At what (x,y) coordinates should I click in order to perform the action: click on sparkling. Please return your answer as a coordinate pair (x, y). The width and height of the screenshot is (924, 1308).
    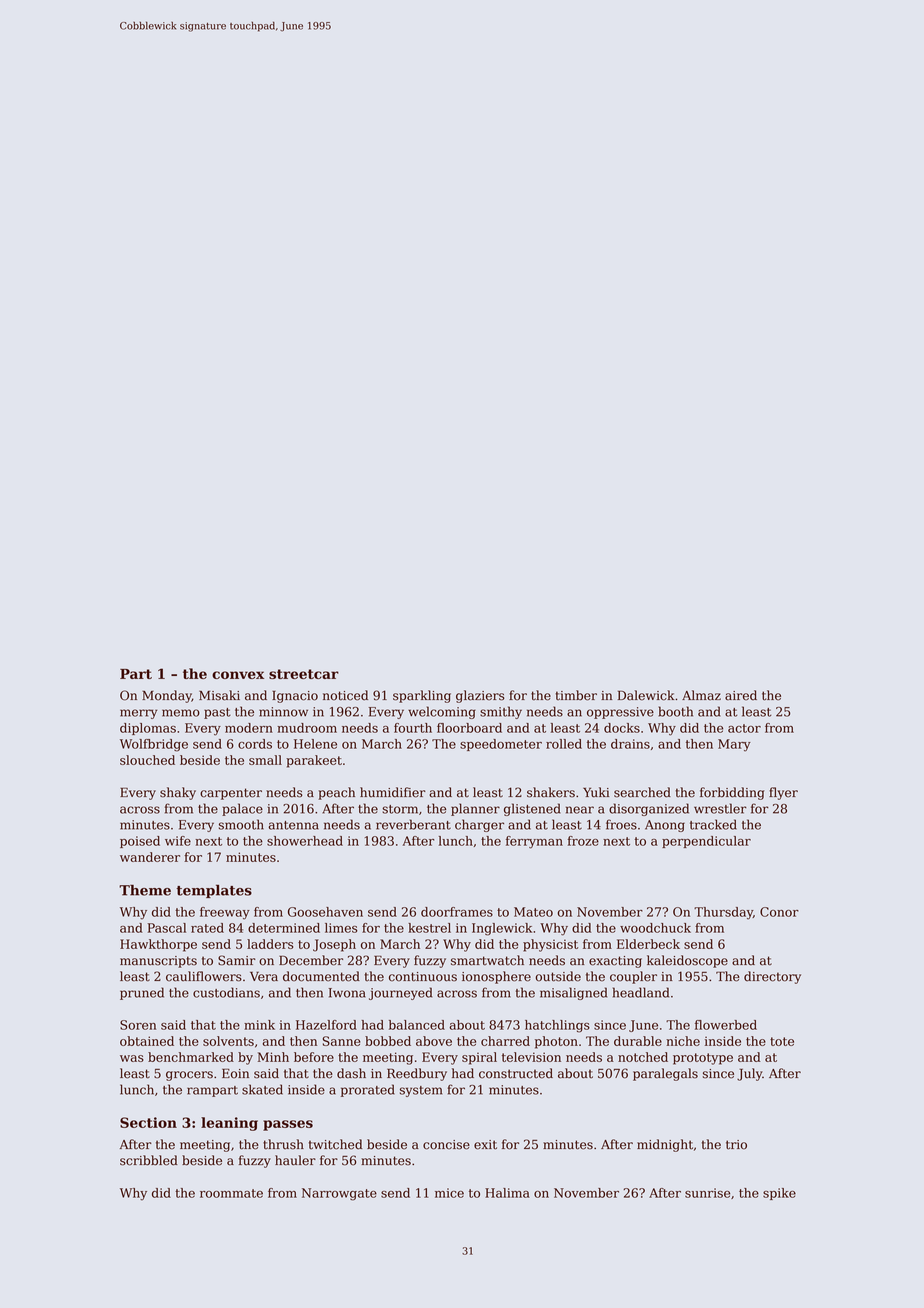
    Looking at the image, I should click on (422, 696).
